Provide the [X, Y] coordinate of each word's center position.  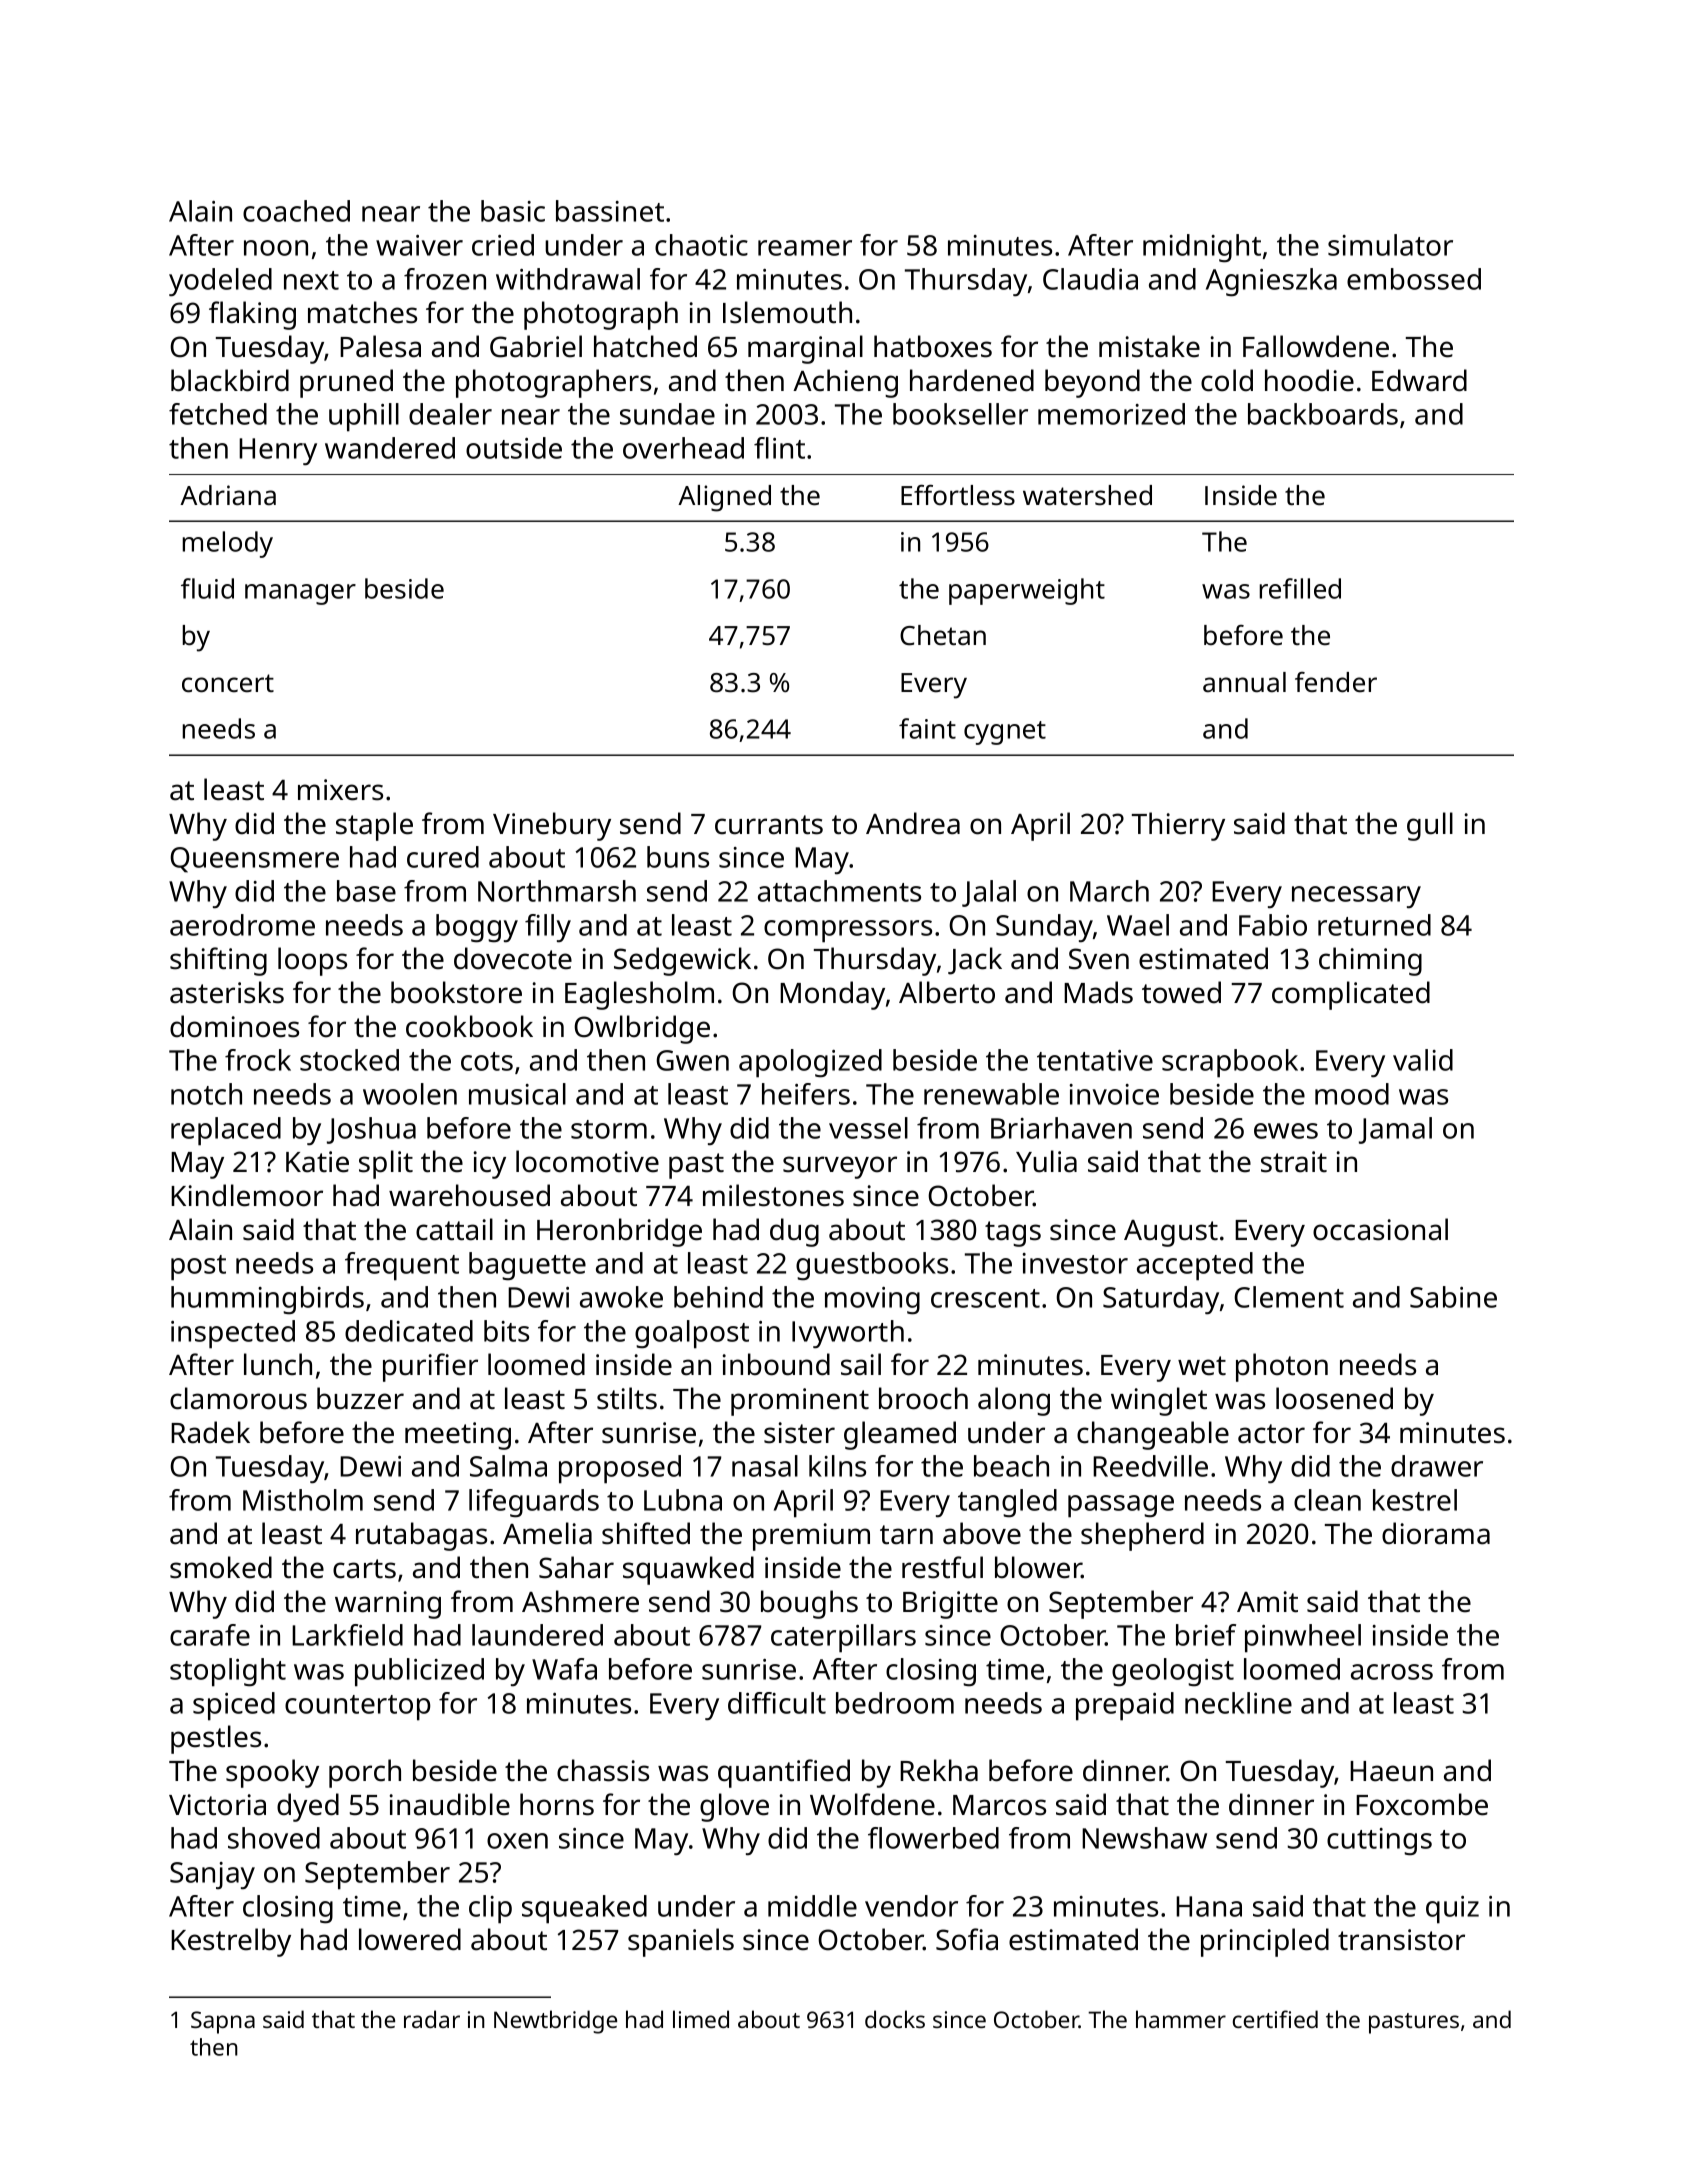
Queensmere [254, 860]
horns [557, 1804]
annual [1244, 682]
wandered [390, 448]
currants [769, 825]
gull [1430, 826]
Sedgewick [682, 961]
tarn [906, 1535]
